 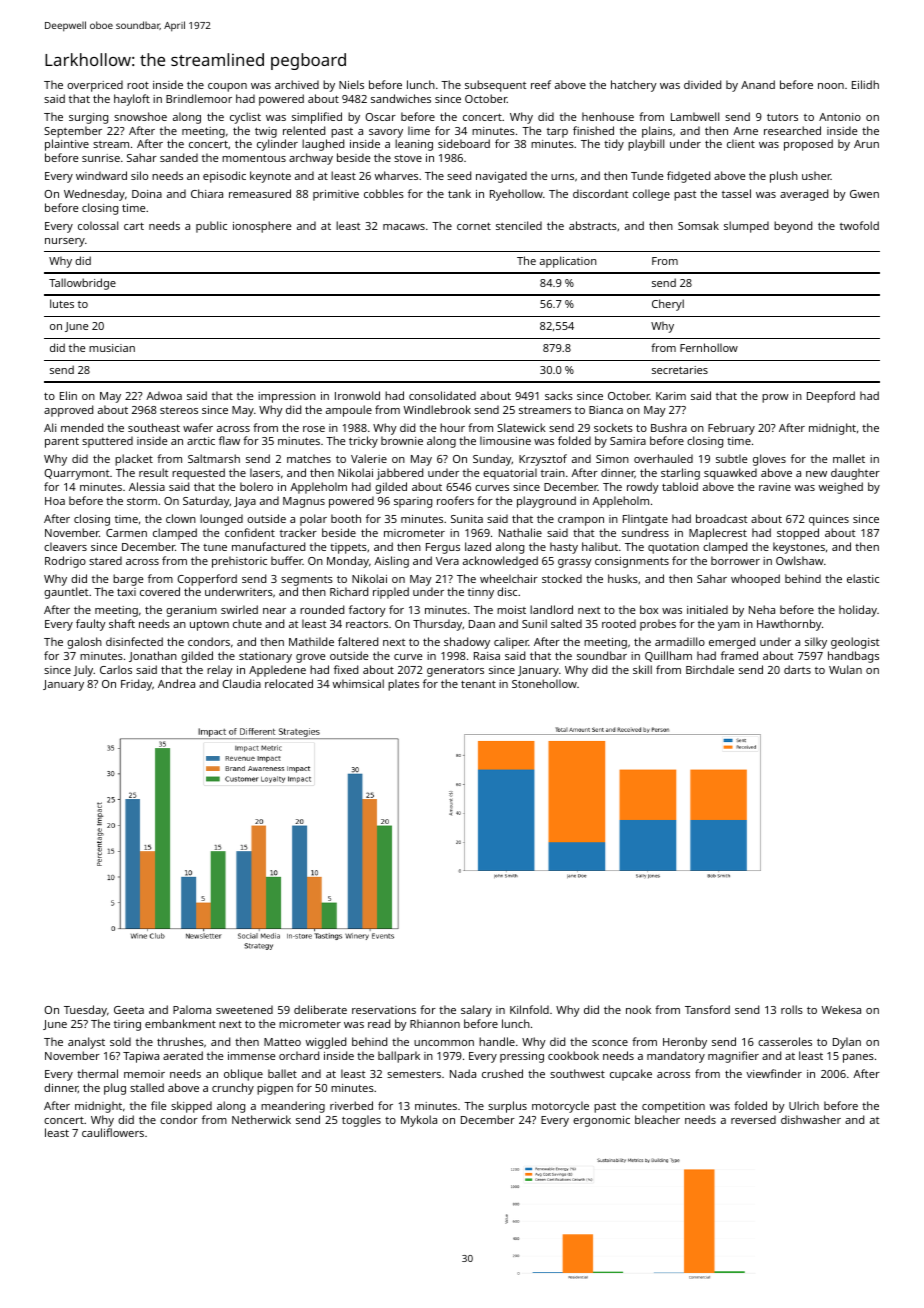 What do you see at coordinates (557, 133) in the page?
I see `tarp` at bounding box center [557, 133].
